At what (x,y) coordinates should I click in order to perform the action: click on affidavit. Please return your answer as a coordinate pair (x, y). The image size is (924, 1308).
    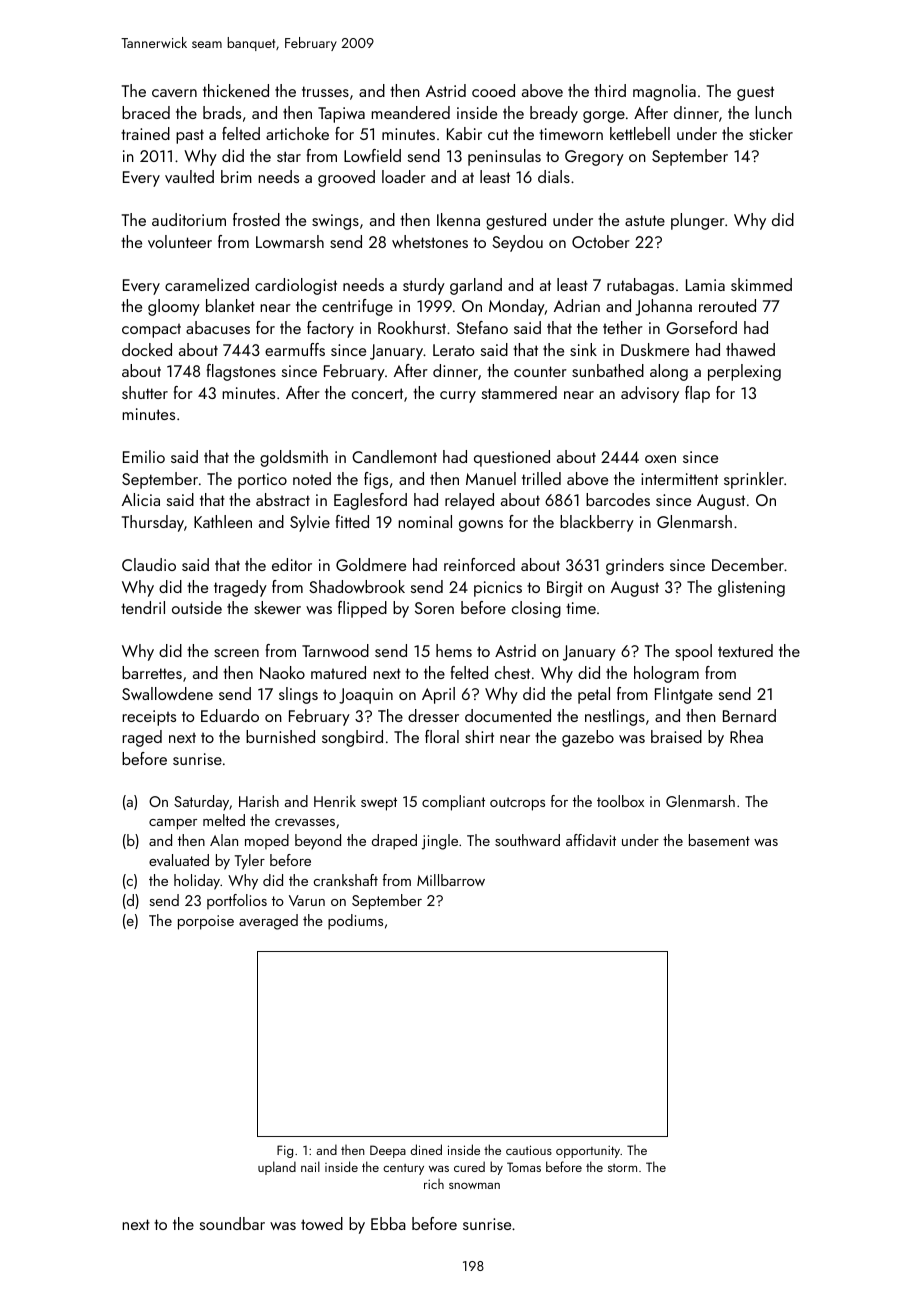
    Looking at the image, I should click on (591, 840).
